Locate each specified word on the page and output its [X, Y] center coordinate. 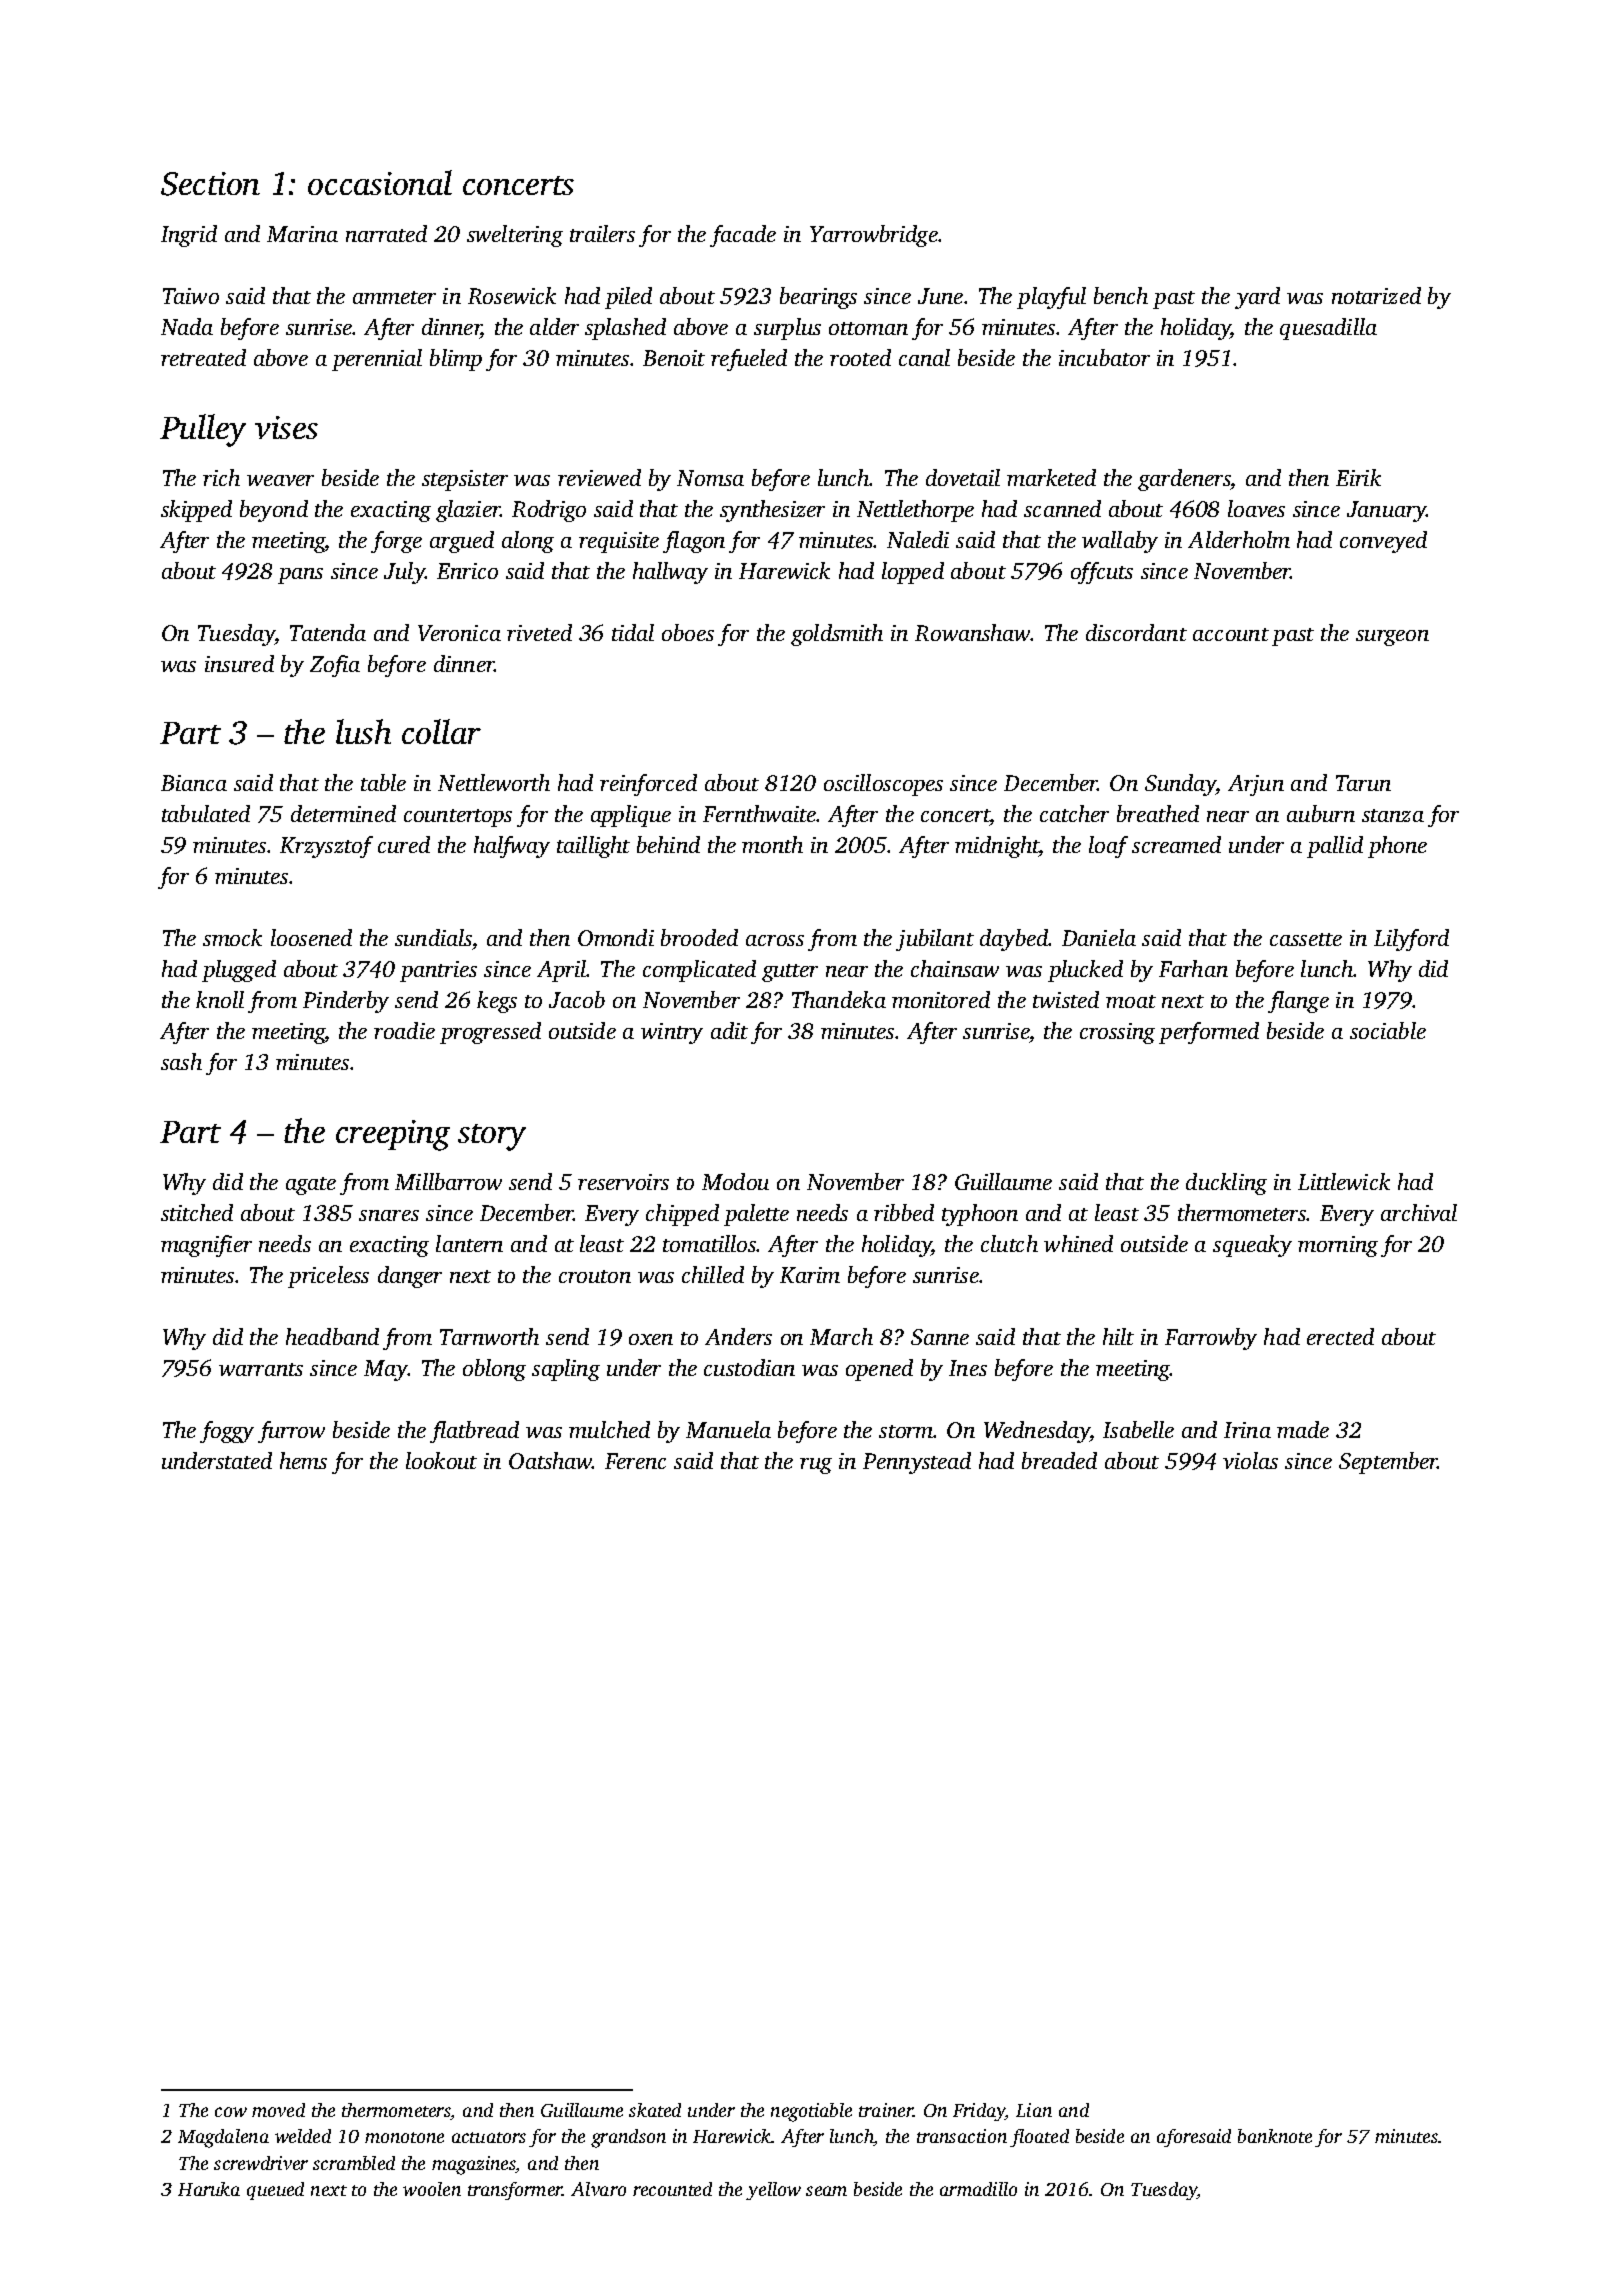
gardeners [1184, 480]
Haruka [209, 2189]
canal [924, 357]
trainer [886, 2110]
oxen [651, 1339]
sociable [1388, 1030]
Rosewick [512, 295]
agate [311, 1186]
